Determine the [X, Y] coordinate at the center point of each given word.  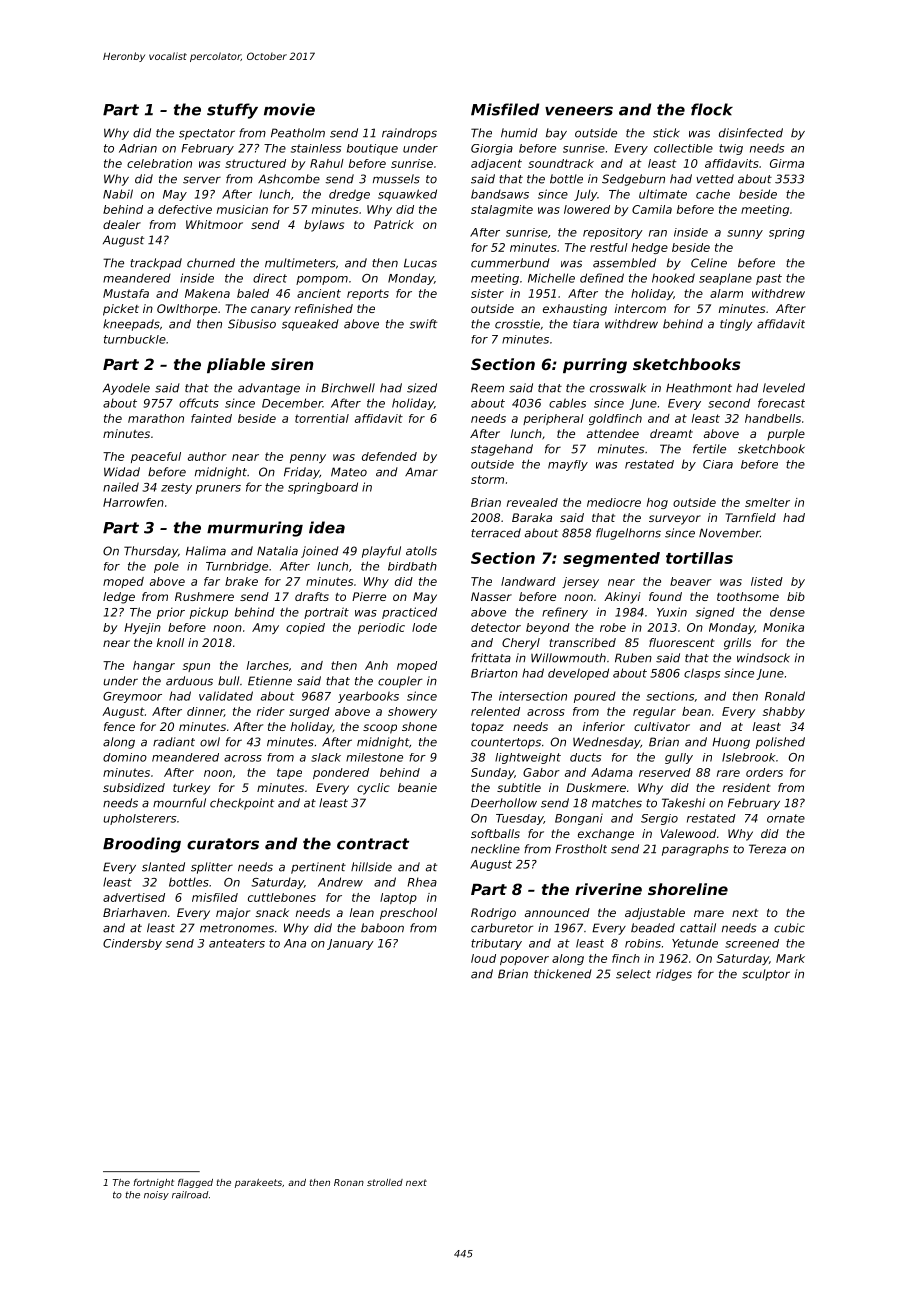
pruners [218, 489]
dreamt [671, 433]
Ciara [718, 464]
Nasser [491, 596]
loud [483, 958]
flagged [195, 1183]
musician [242, 209]
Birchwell [348, 388]
